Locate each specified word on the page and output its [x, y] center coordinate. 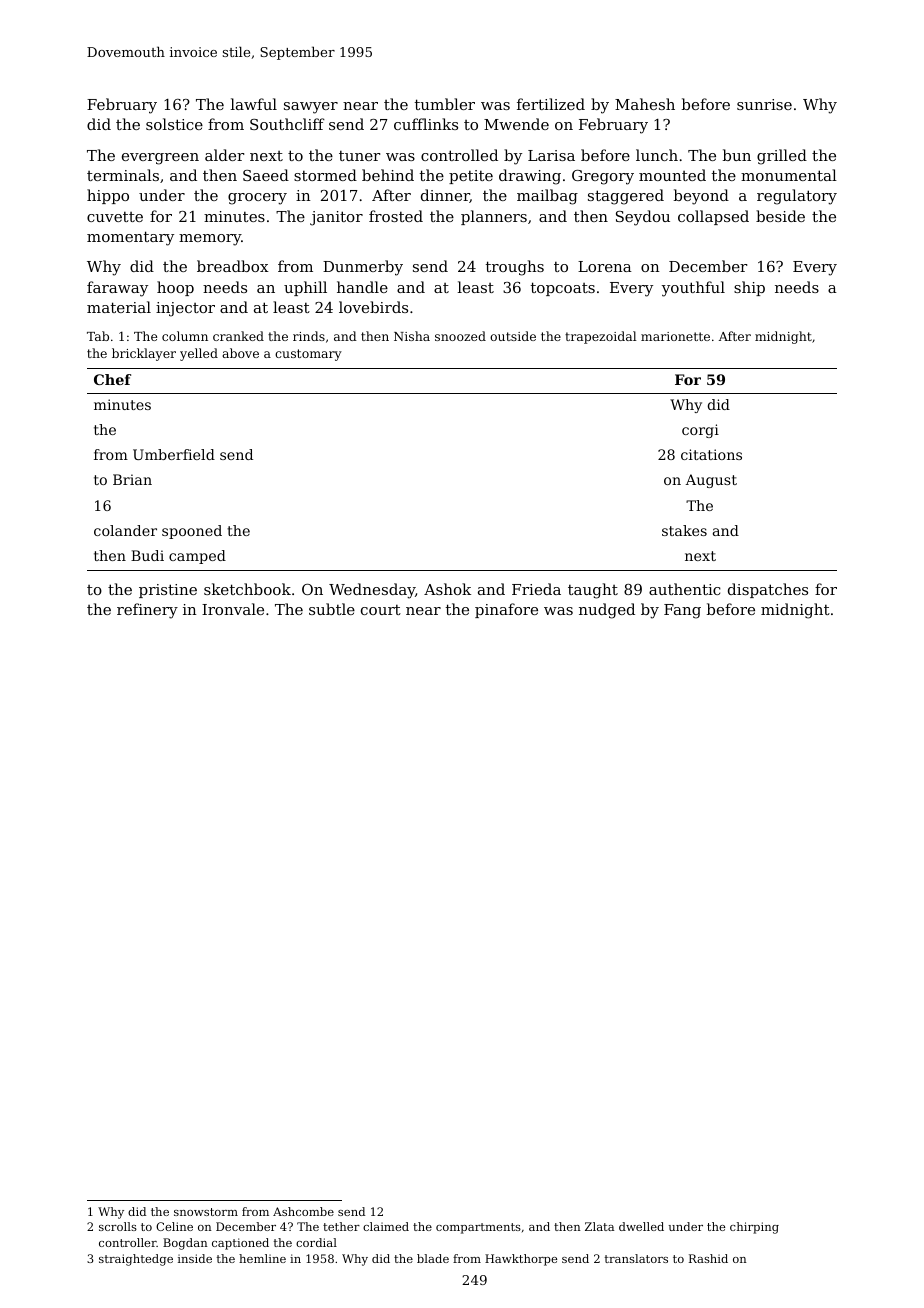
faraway [117, 289]
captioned [240, 1244]
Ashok [447, 589]
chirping [754, 1228]
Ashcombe [303, 1211]
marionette [675, 336]
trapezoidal [601, 337]
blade [433, 1258]
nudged [607, 611]
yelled [199, 354]
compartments [478, 1228]
